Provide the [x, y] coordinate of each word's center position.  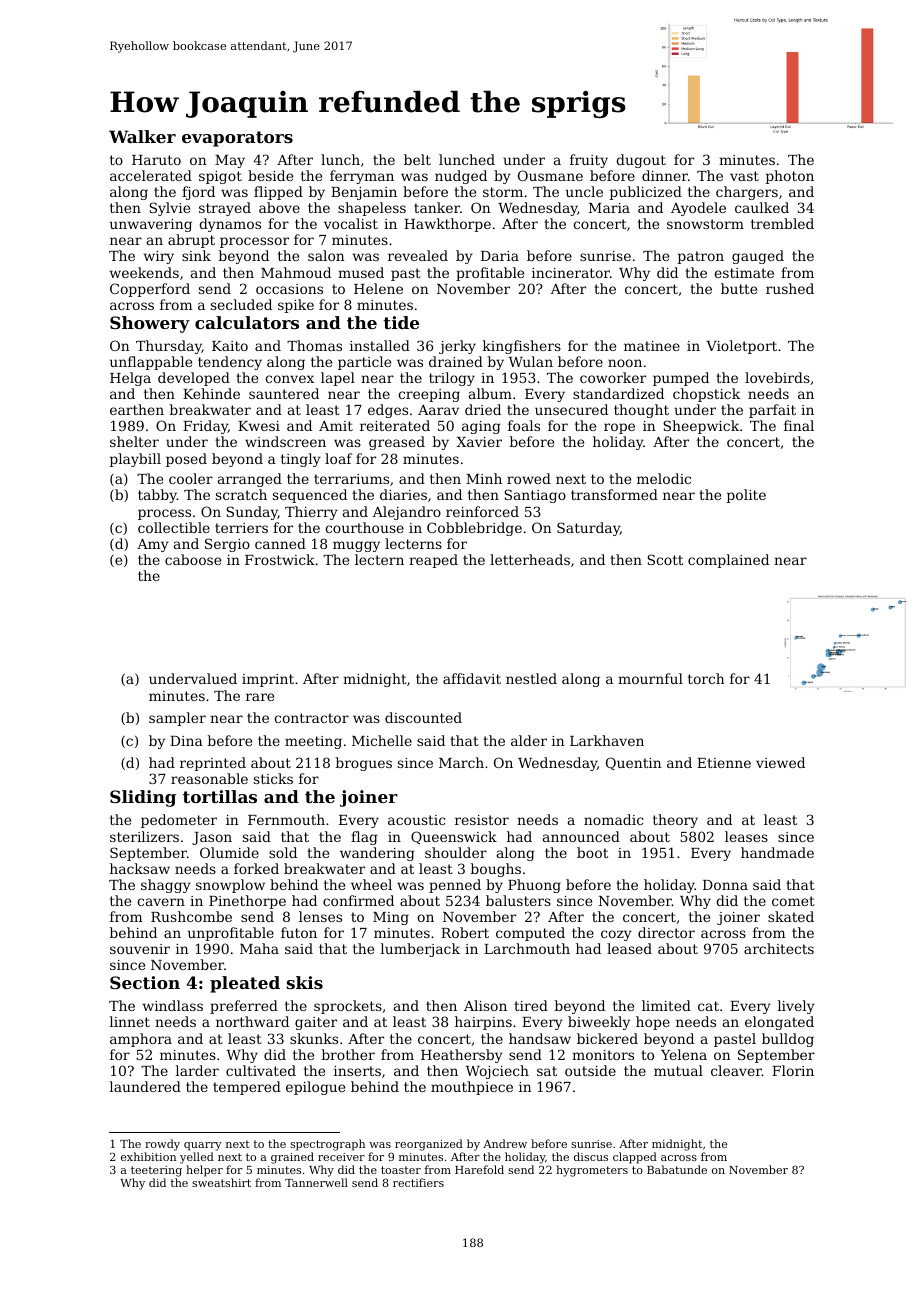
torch [706, 678]
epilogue [315, 1088]
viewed [780, 762]
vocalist [351, 223]
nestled [531, 678]
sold [283, 852]
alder [529, 740]
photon [790, 177]
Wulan [531, 361]
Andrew [505, 1143]
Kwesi [259, 426]
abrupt [191, 241]
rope [619, 428]
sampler [177, 719]
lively [796, 1007]
